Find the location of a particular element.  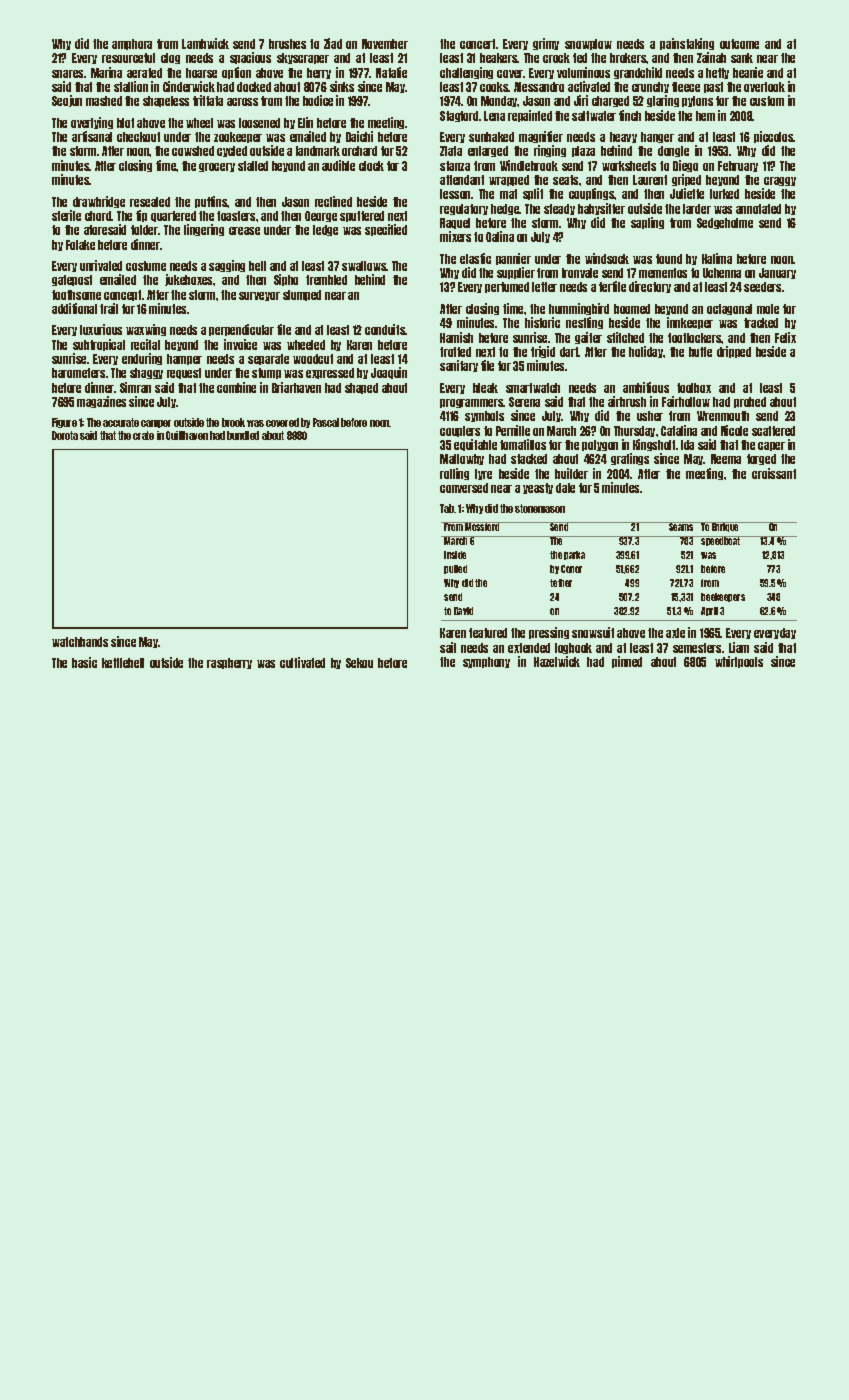

amphora is located at coordinates (132, 44).
